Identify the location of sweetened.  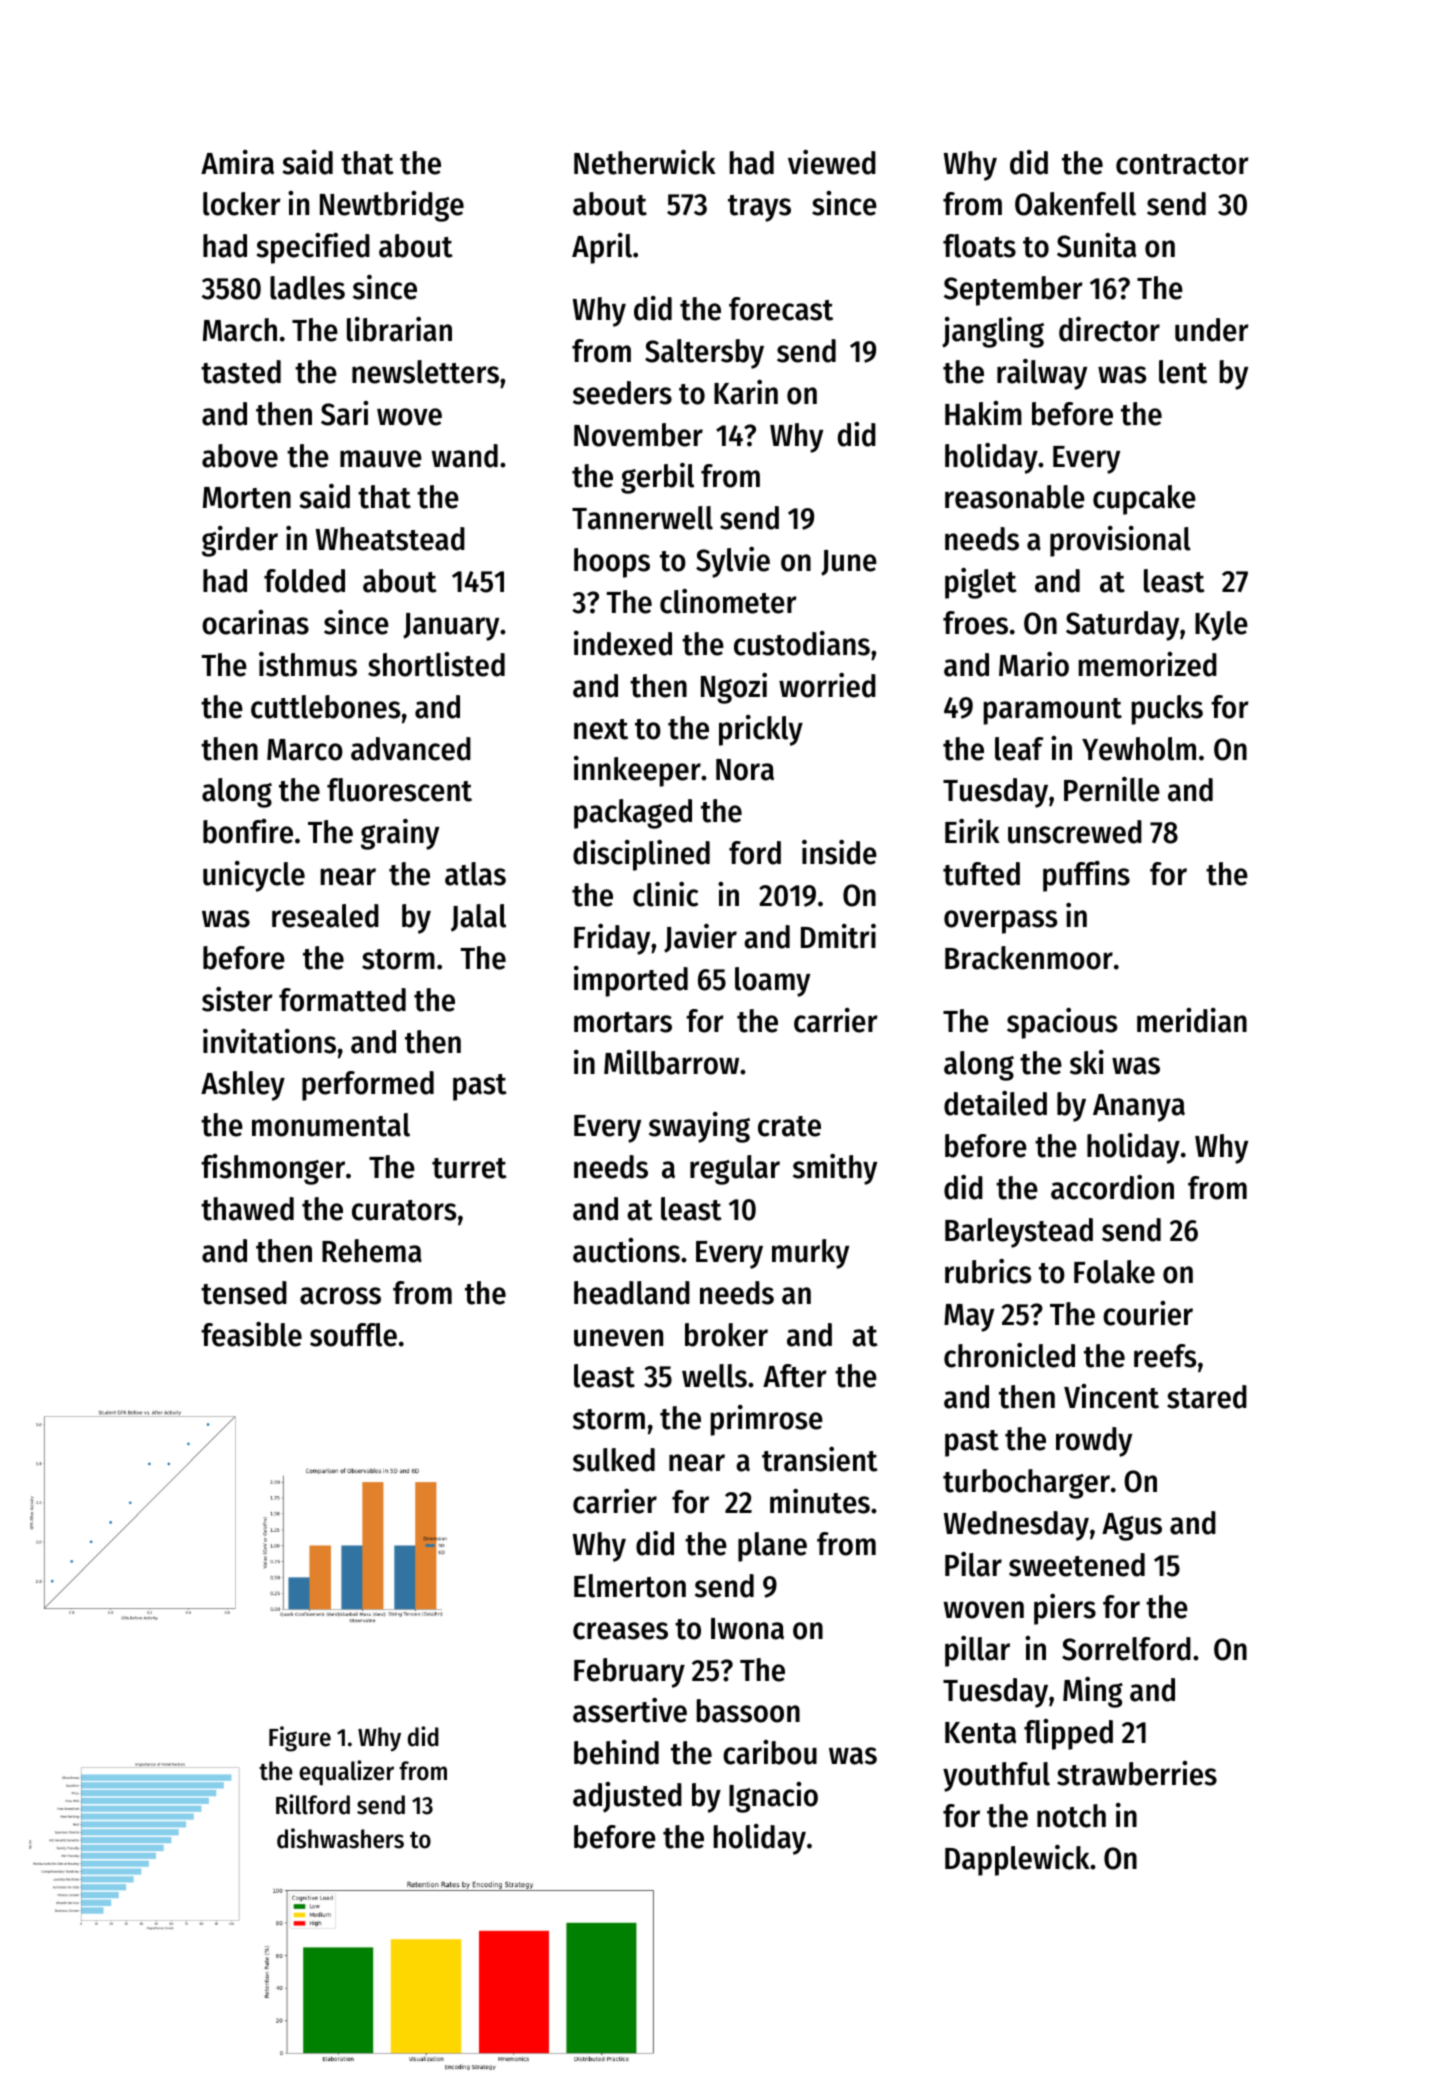
(1077, 1565).
